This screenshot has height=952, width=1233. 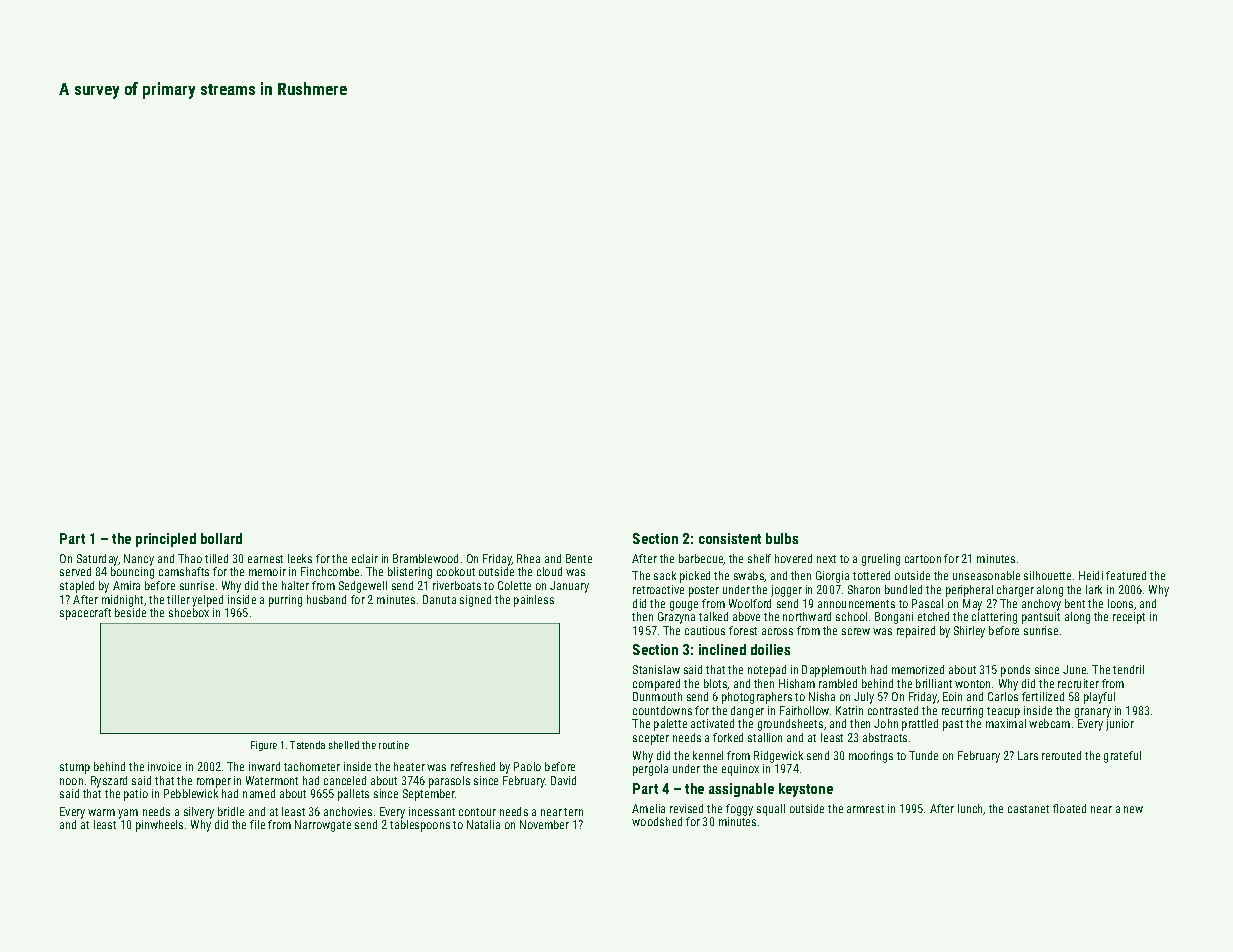 What do you see at coordinates (221, 538) in the screenshot?
I see `bollard` at bounding box center [221, 538].
